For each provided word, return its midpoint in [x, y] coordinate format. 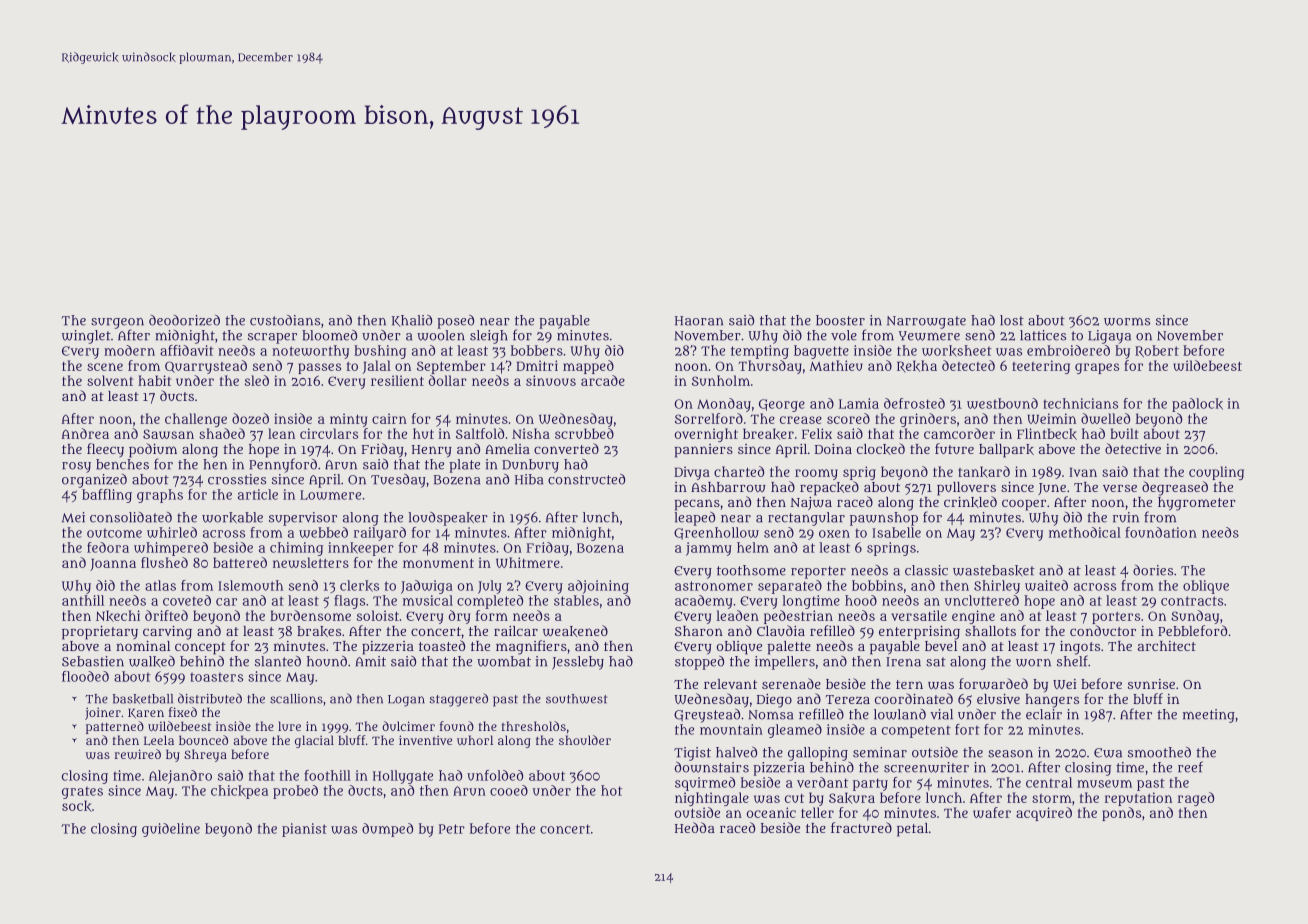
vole [844, 335]
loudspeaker [448, 519]
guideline [171, 830]
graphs [160, 496]
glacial [314, 741]
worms [1127, 322]
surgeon [117, 323]
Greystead [707, 716]
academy [704, 602]
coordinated [914, 698]
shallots [990, 631]
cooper [1024, 505]
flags [349, 602]
